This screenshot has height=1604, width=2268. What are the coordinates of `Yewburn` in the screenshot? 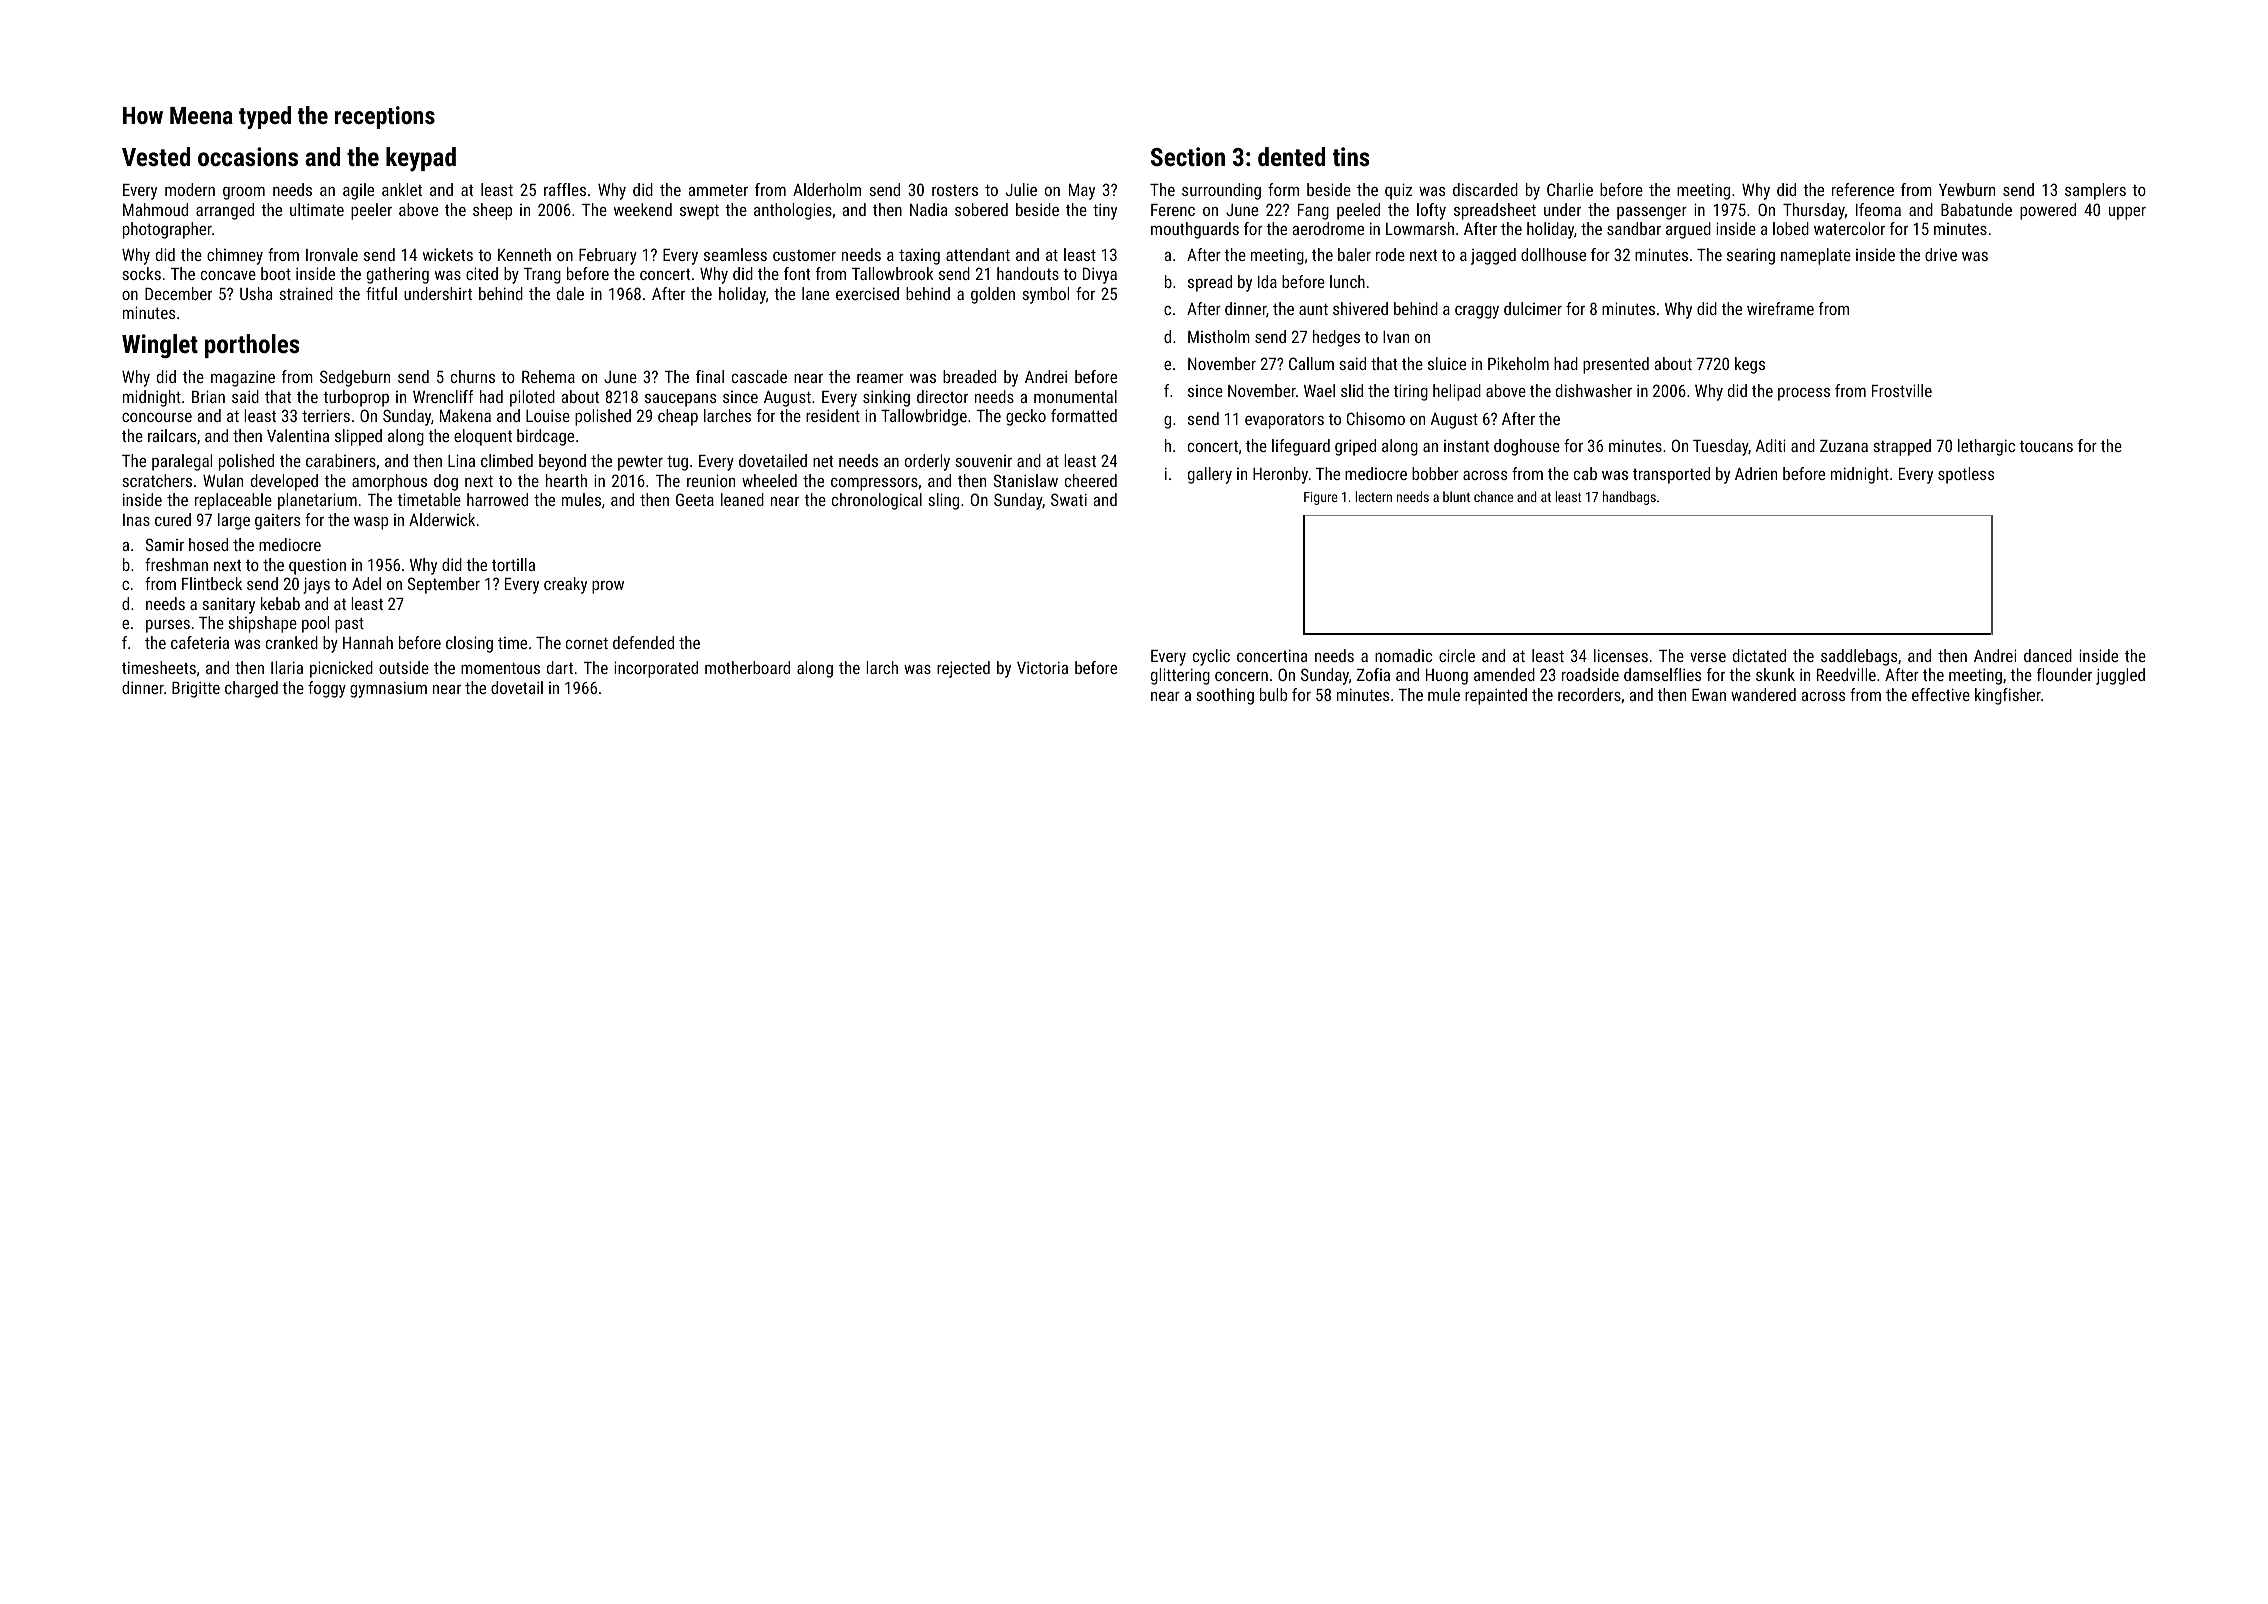 It's located at (1967, 189).
